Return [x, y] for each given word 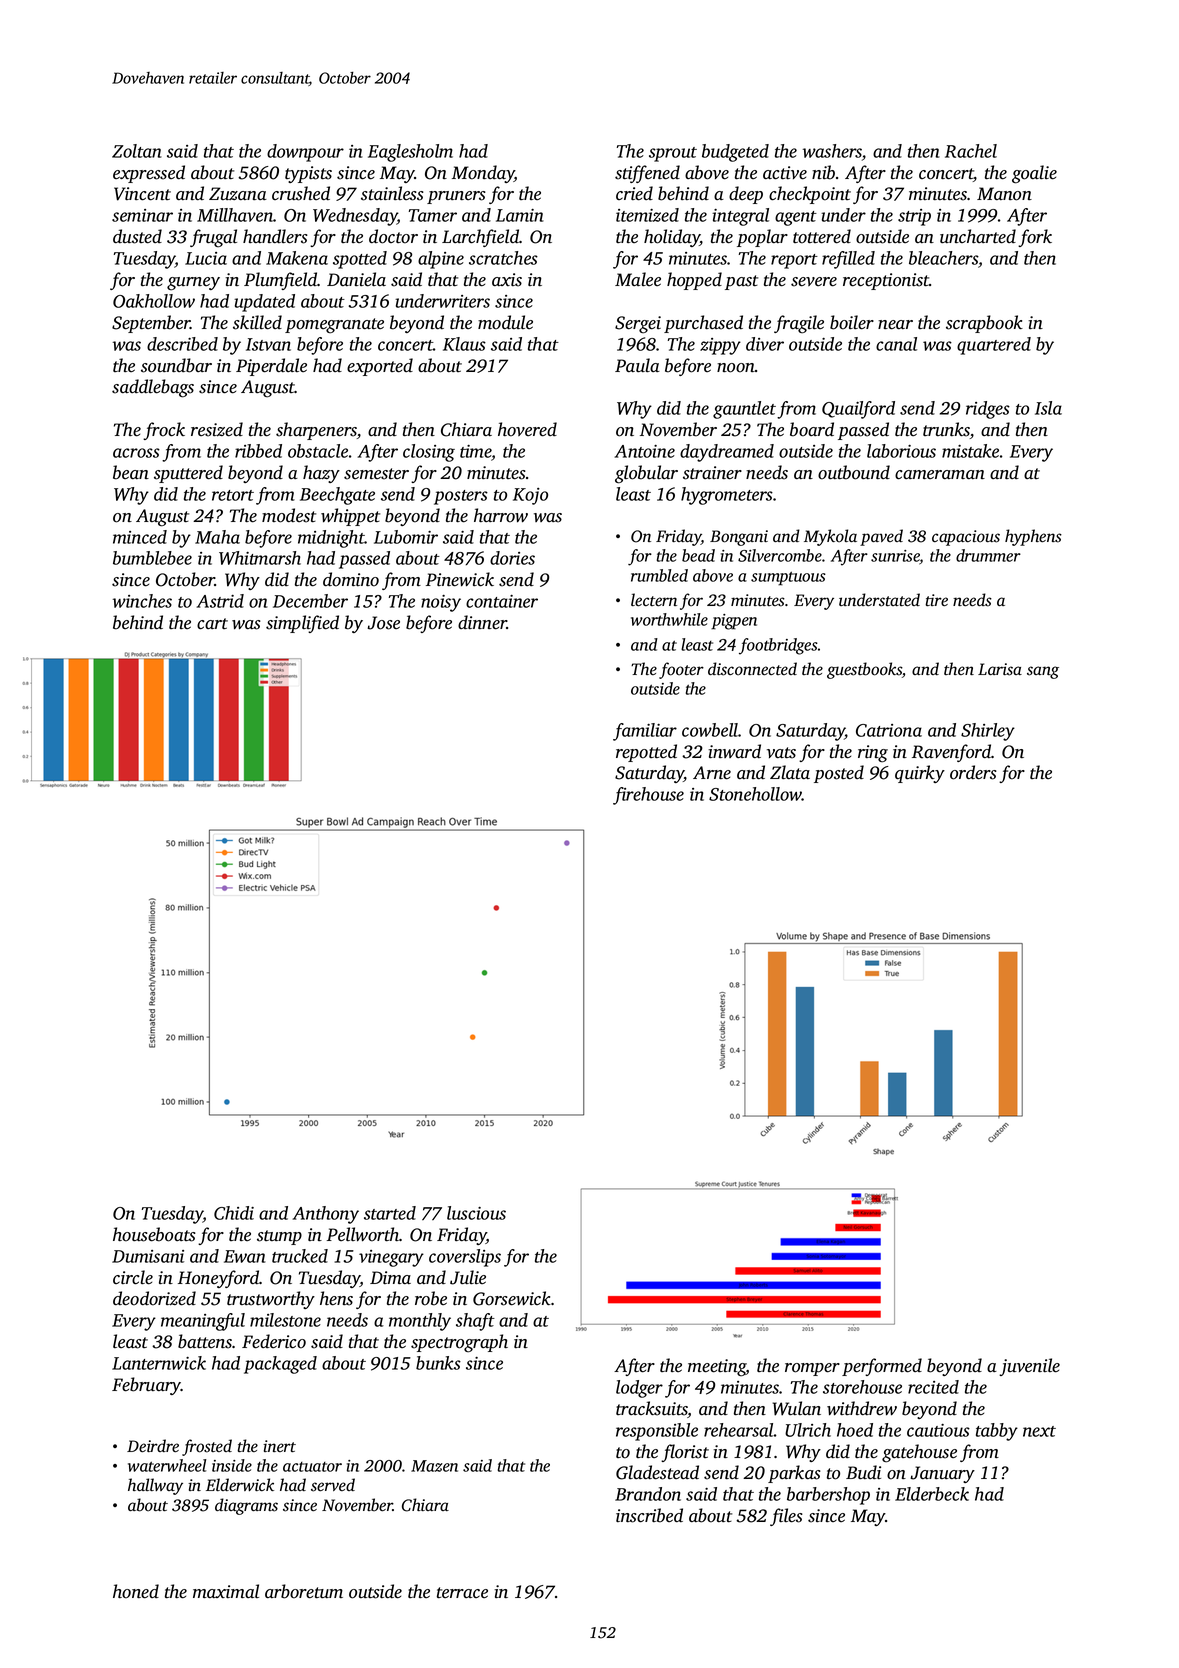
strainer [712, 473]
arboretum [304, 1591]
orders [973, 772]
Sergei [638, 325]
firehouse [648, 796]
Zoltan [137, 151]
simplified [302, 624]
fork [1035, 238]
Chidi [234, 1213]
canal [896, 344]
